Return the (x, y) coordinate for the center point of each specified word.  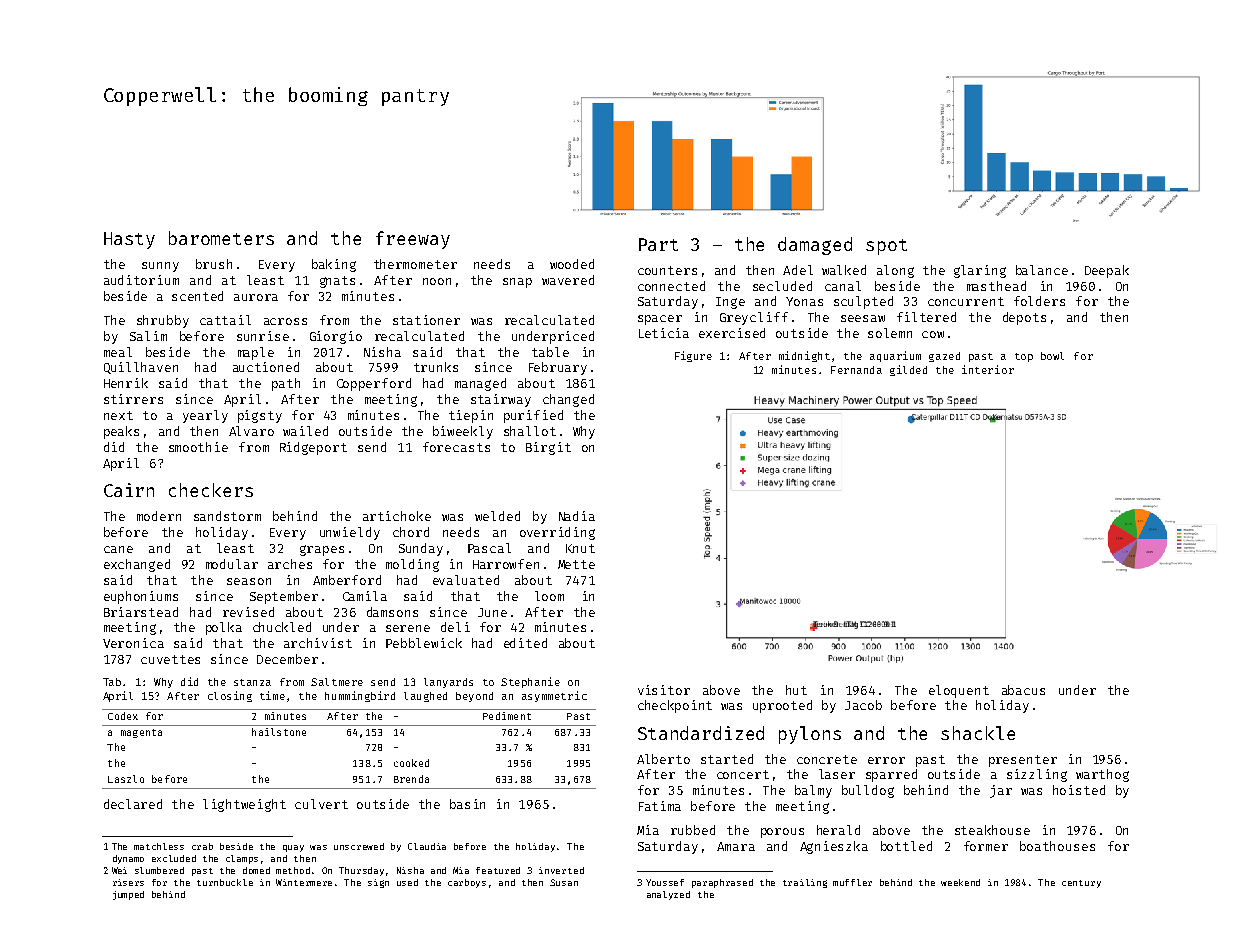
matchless (159, 846)
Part (658, 244)
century (1081, 884)
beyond (474, 697)
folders (1039, 301)
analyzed (668, 895)
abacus (1023, 690)
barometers (221, 238)
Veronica (133, 643)
